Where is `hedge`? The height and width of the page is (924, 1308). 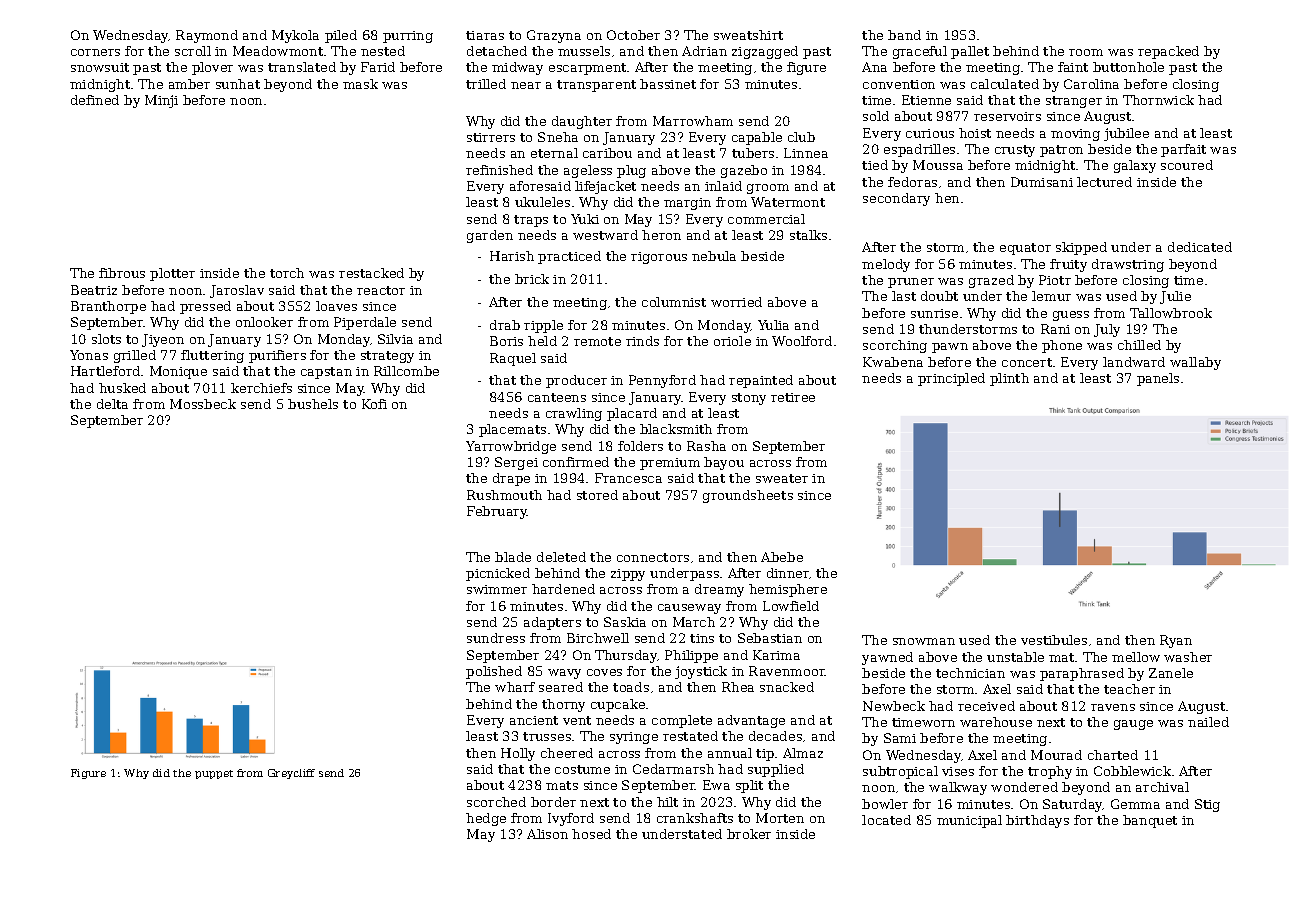
hedge is located at coordinates (486, 819).
